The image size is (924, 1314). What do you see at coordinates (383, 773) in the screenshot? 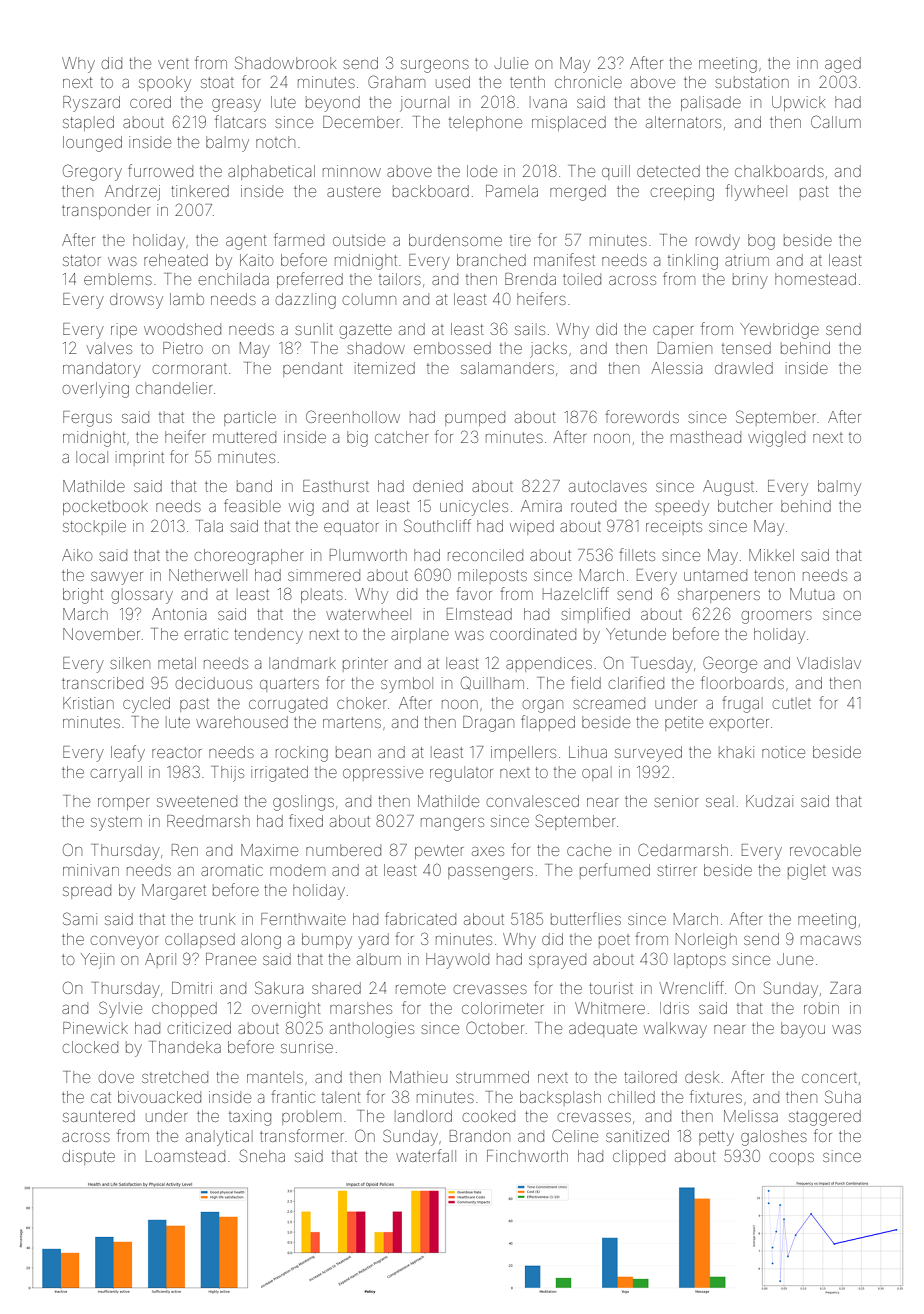
I see `oppressive` at bounding box center [383, 773].
